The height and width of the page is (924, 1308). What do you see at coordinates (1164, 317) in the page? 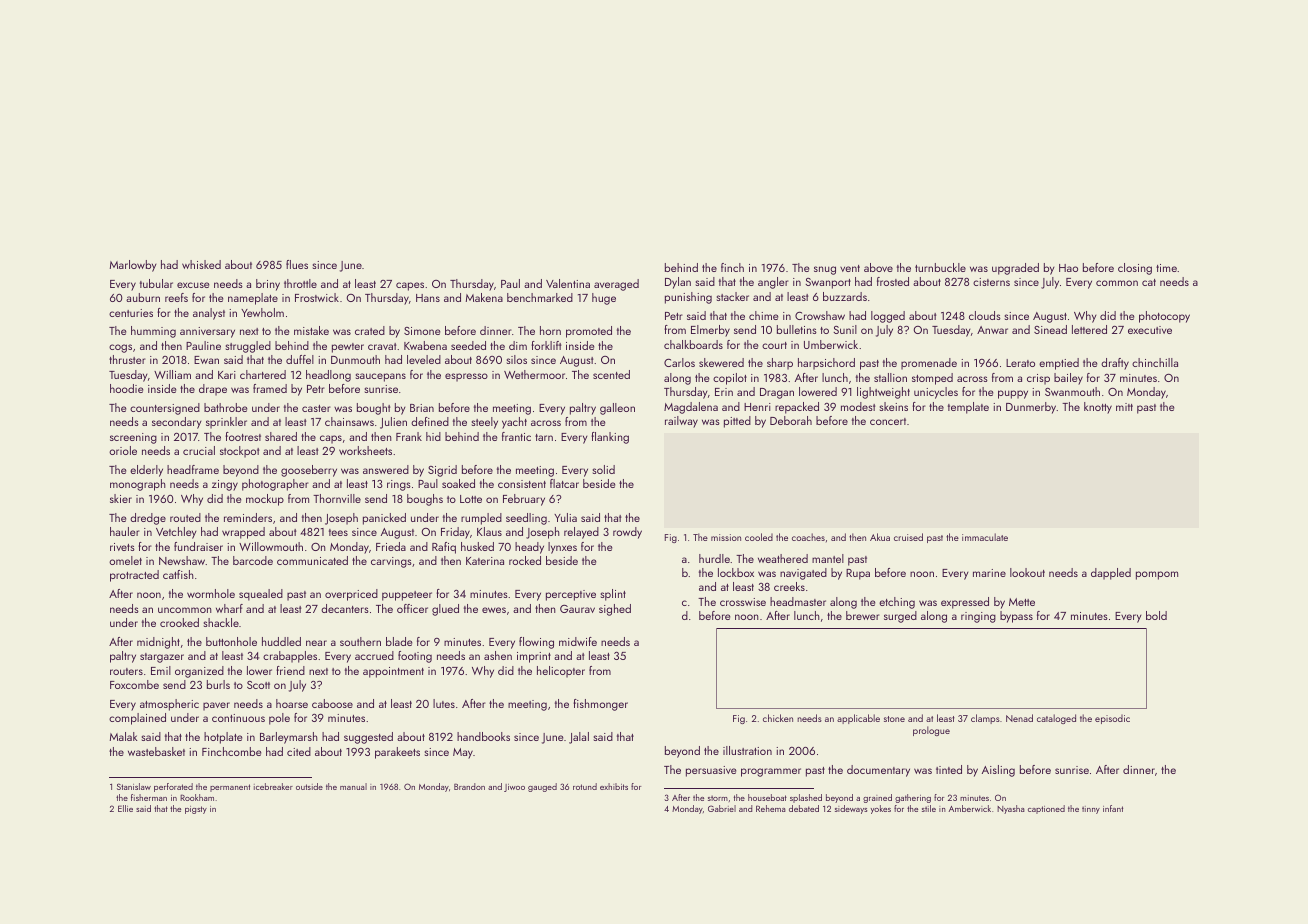
I see `photocopy` at bounding box center [1164, 317].
